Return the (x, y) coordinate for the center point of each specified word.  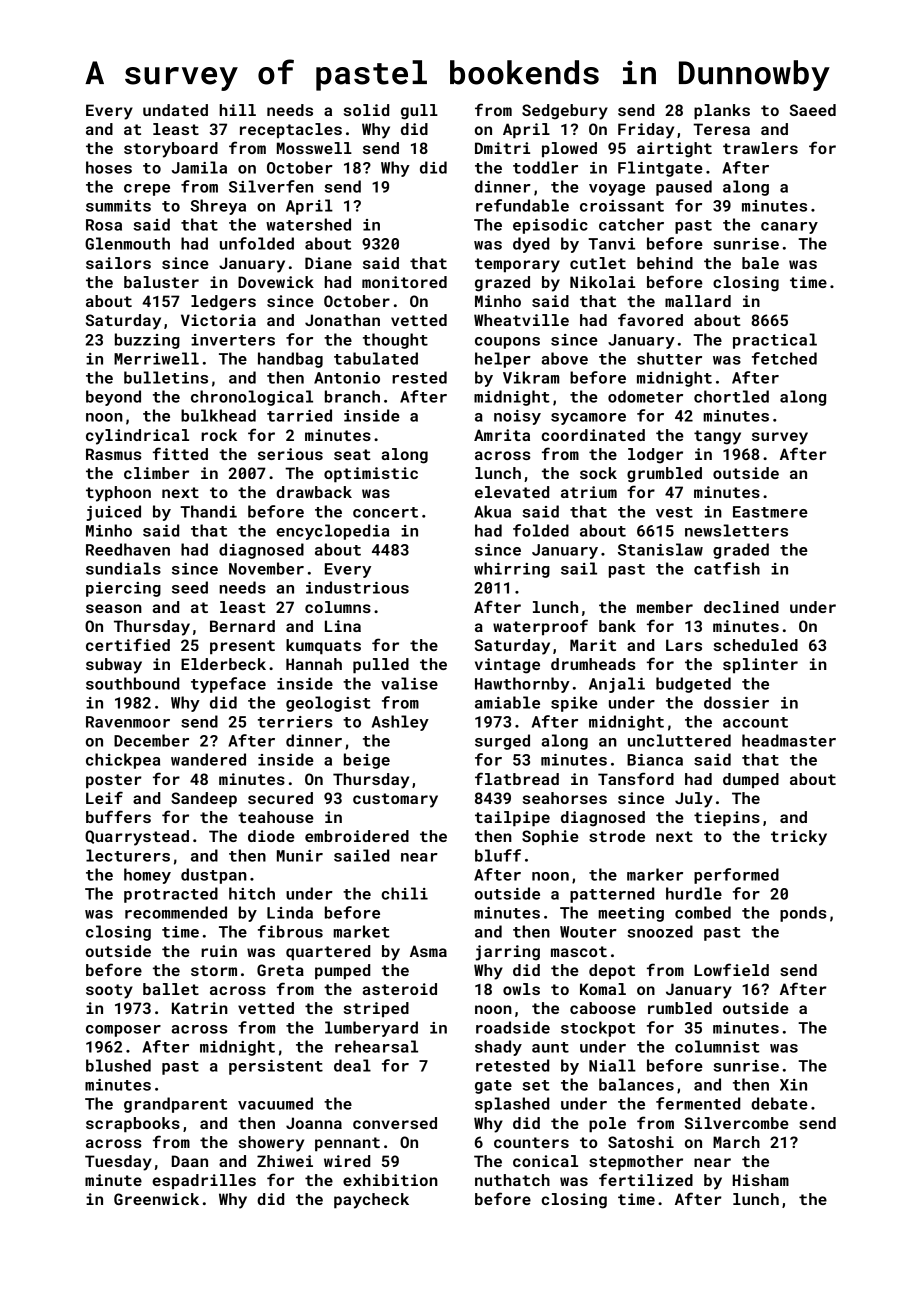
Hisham (761, 1180)
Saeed (813, 110)
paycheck (371, 1201)
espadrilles (204, 1181)
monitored (404, 282)
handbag (290, 360)
